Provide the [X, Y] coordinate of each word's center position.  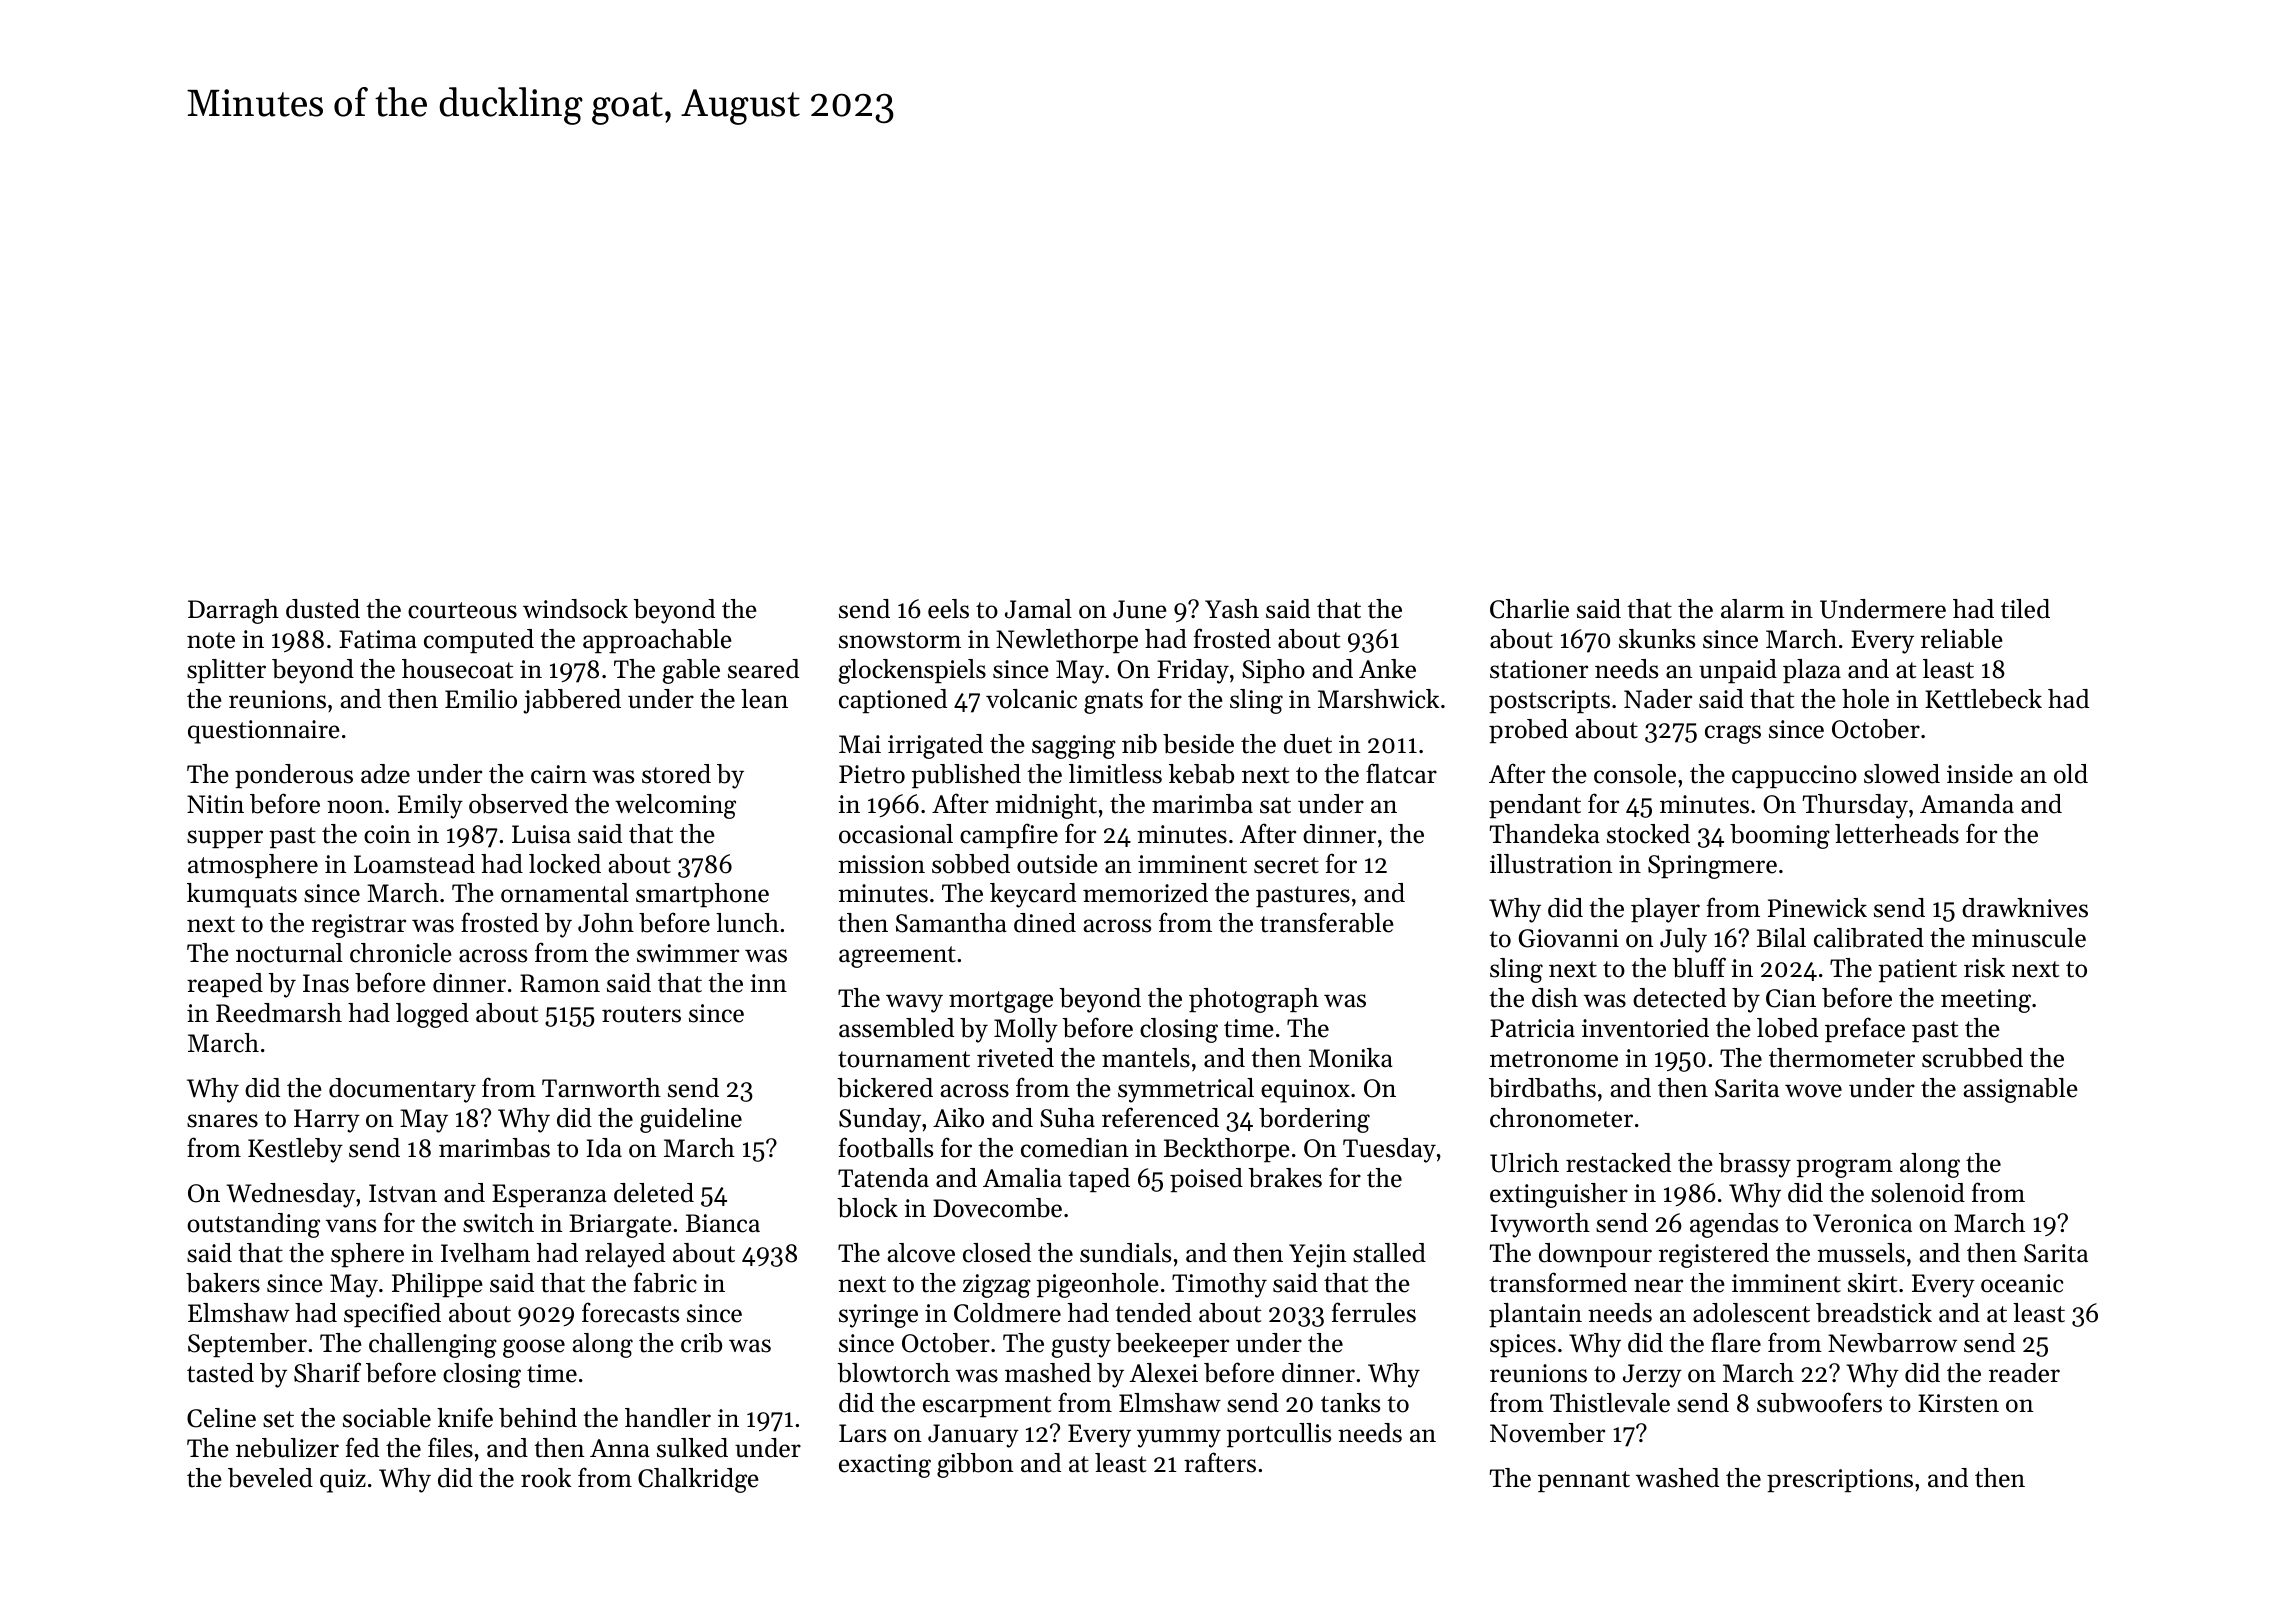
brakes [1285, 1178]
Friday [1193, 671]
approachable [657, 641]
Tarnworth [601, 1088]
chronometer [1561, 1118]
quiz [343, 1481]
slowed [1902, 774]
